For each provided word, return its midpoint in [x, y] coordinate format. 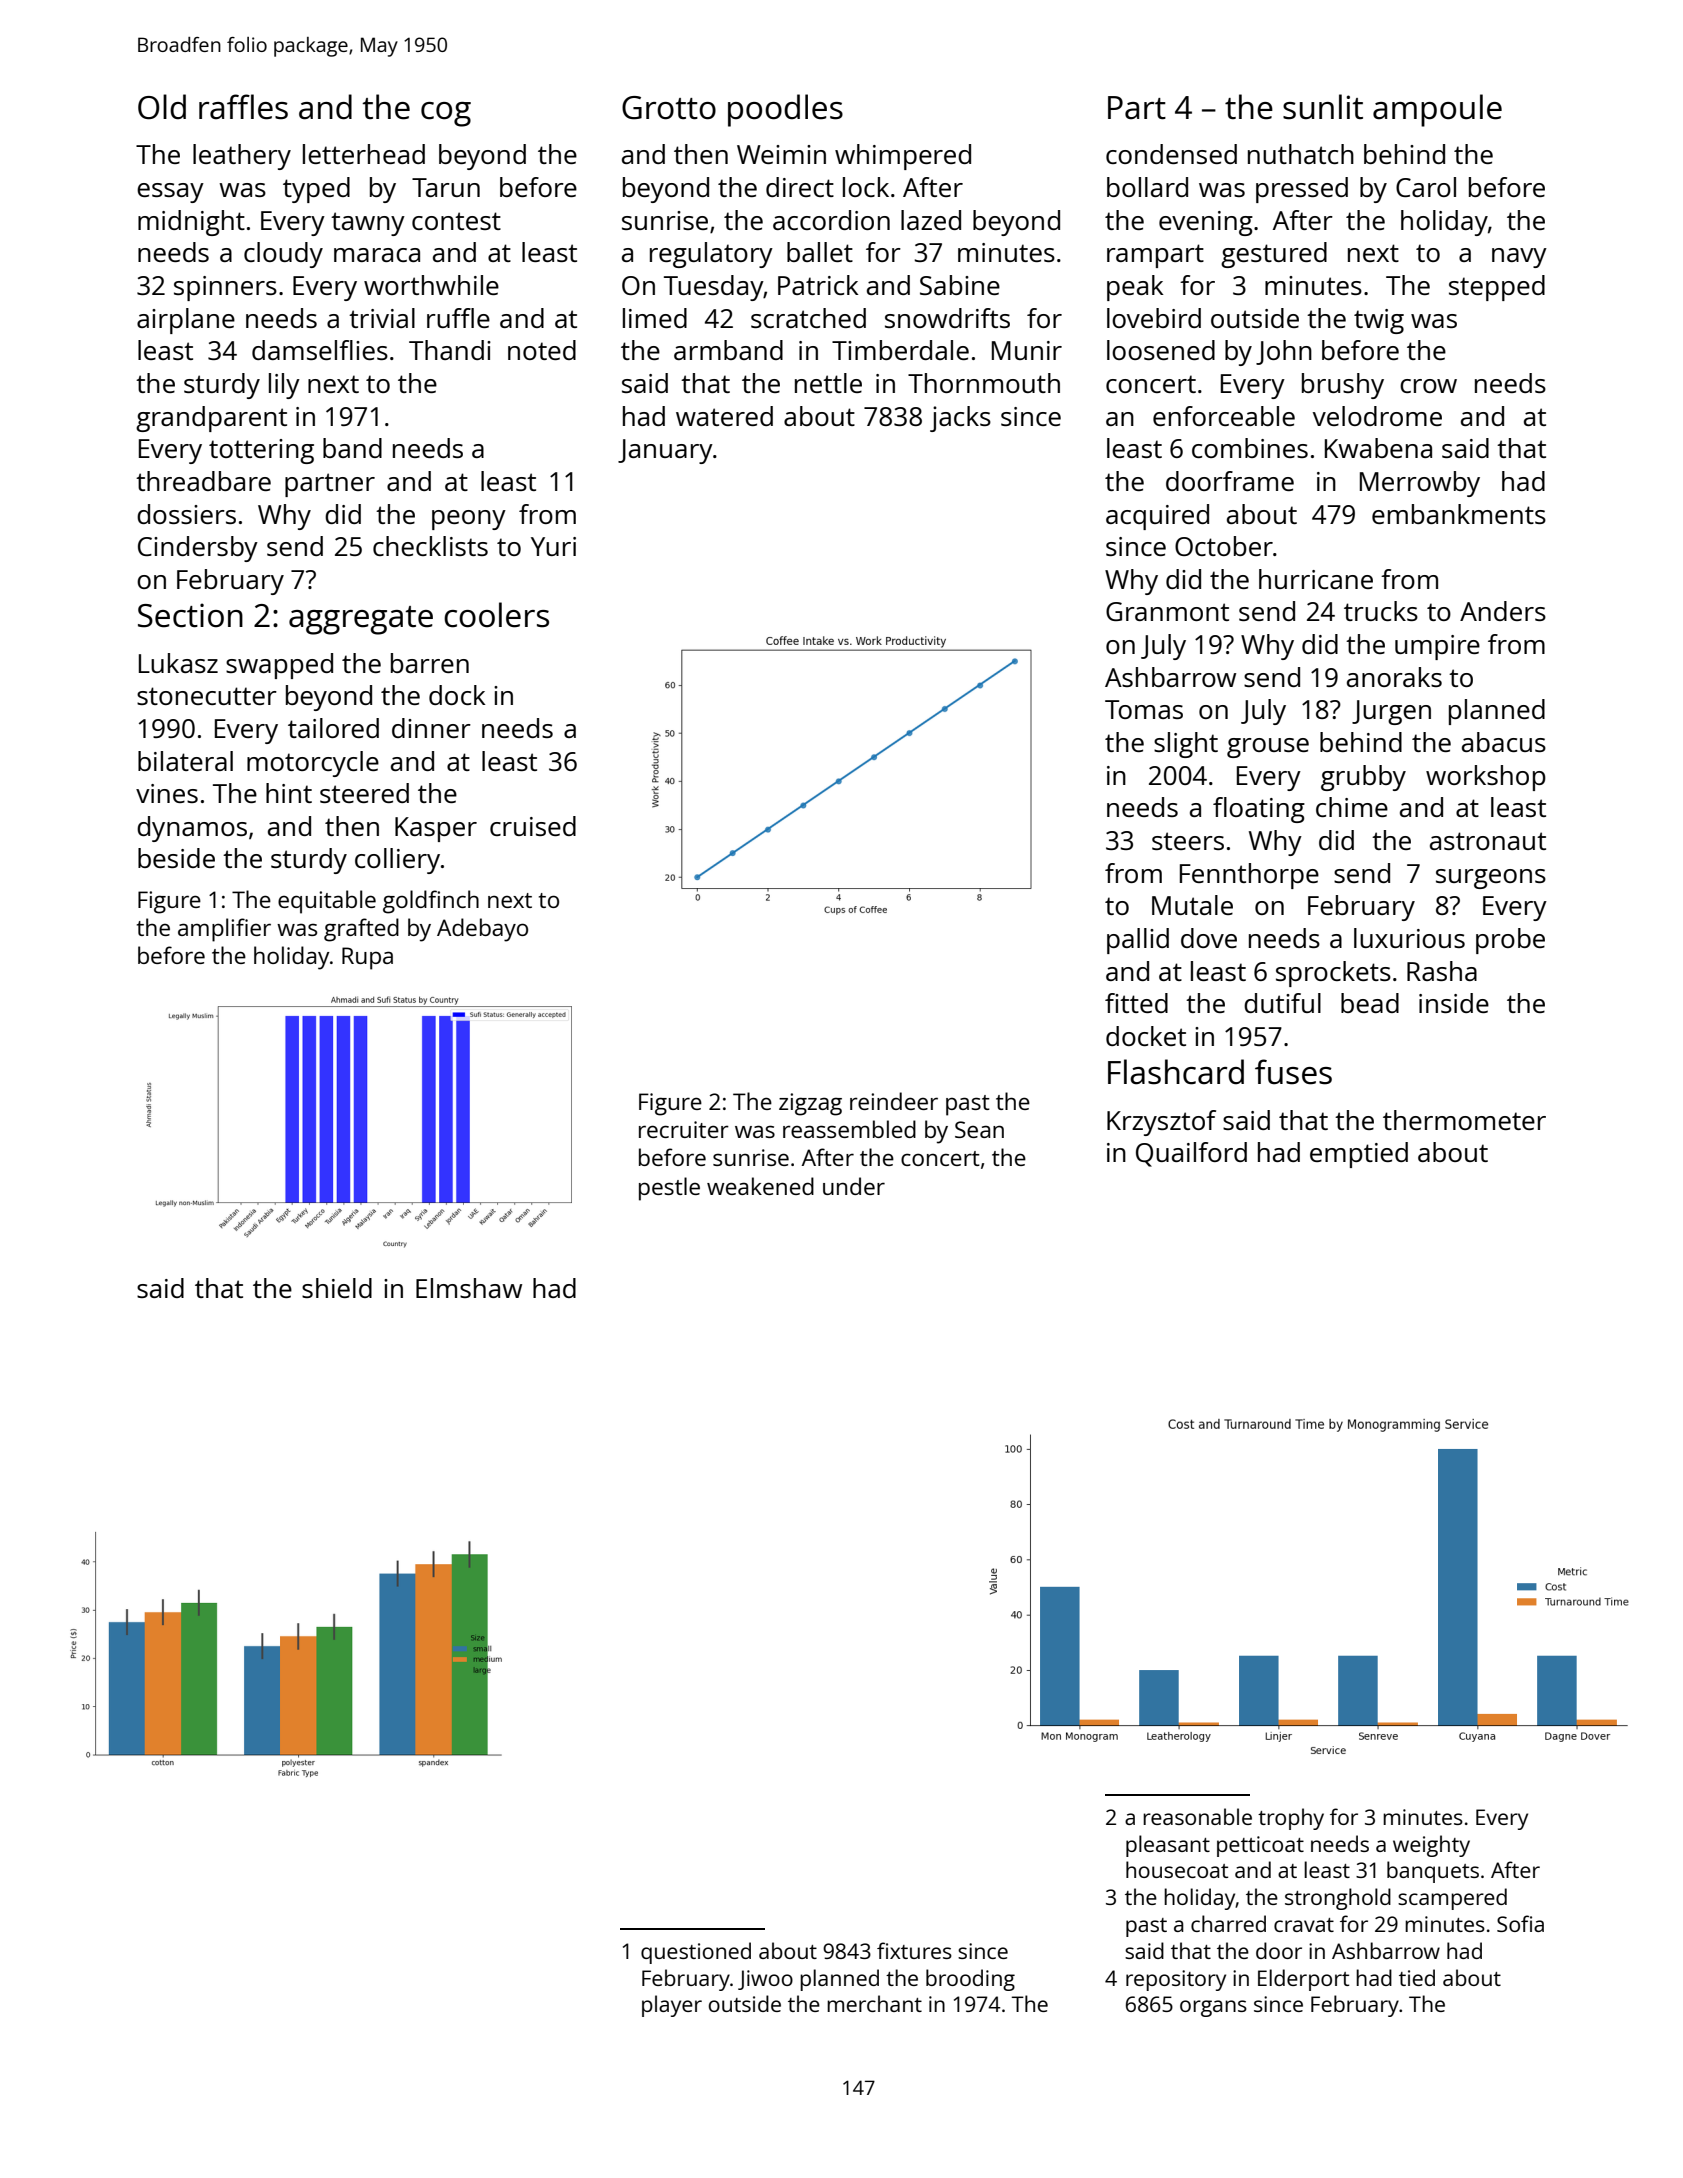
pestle [669, 1189]
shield [337, 1288]
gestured [1274, 255]
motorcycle [313, 764]
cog [446, 114]
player [672, 2006]
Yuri [553, 546]
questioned [696, 1953]
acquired [1157, 517]
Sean [979, 1129]
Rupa [367, 958]
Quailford [1191, 1154]
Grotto [669, 108]
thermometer [1464, 1120]
